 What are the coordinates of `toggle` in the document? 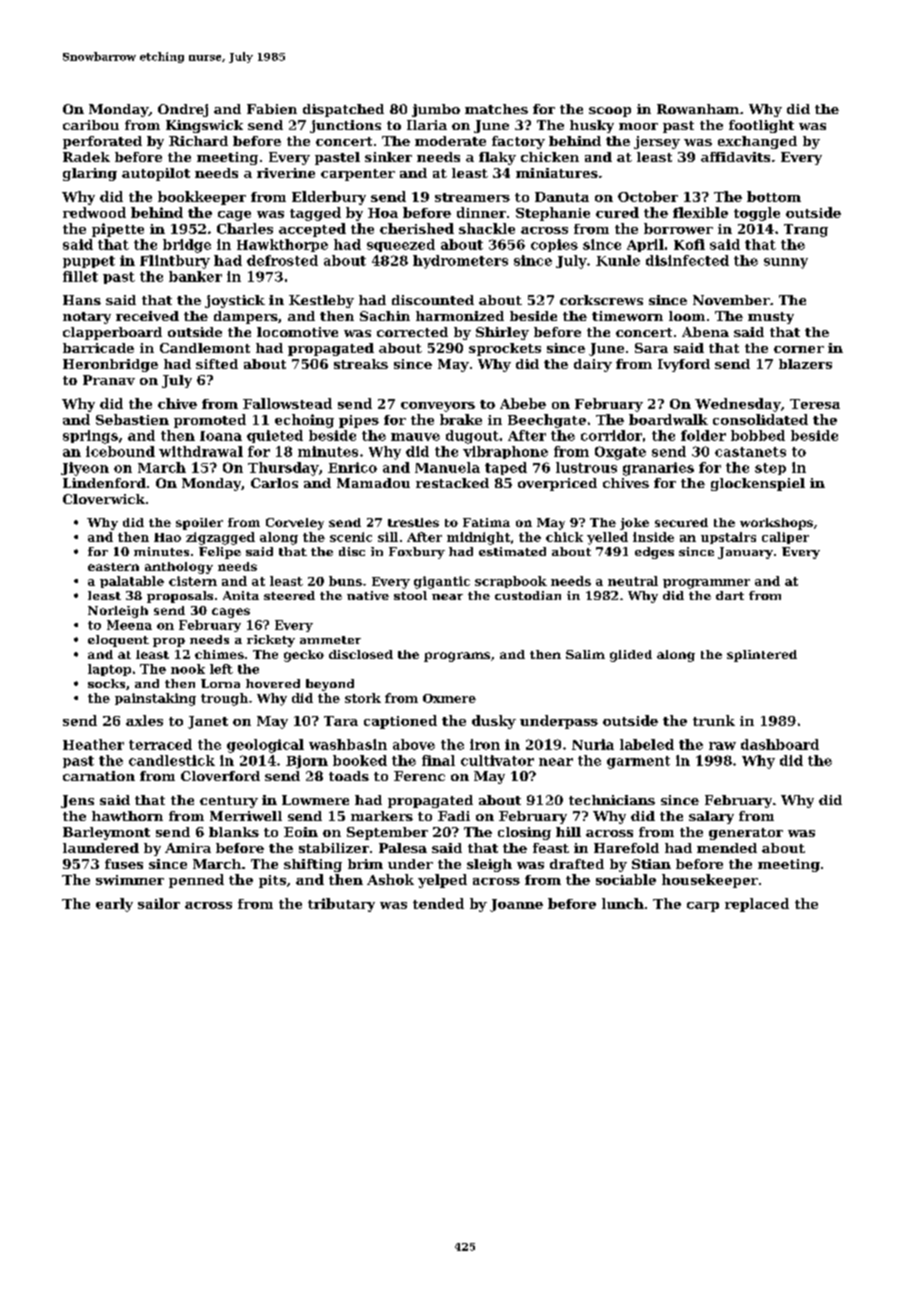 It's located at (757, 214).
